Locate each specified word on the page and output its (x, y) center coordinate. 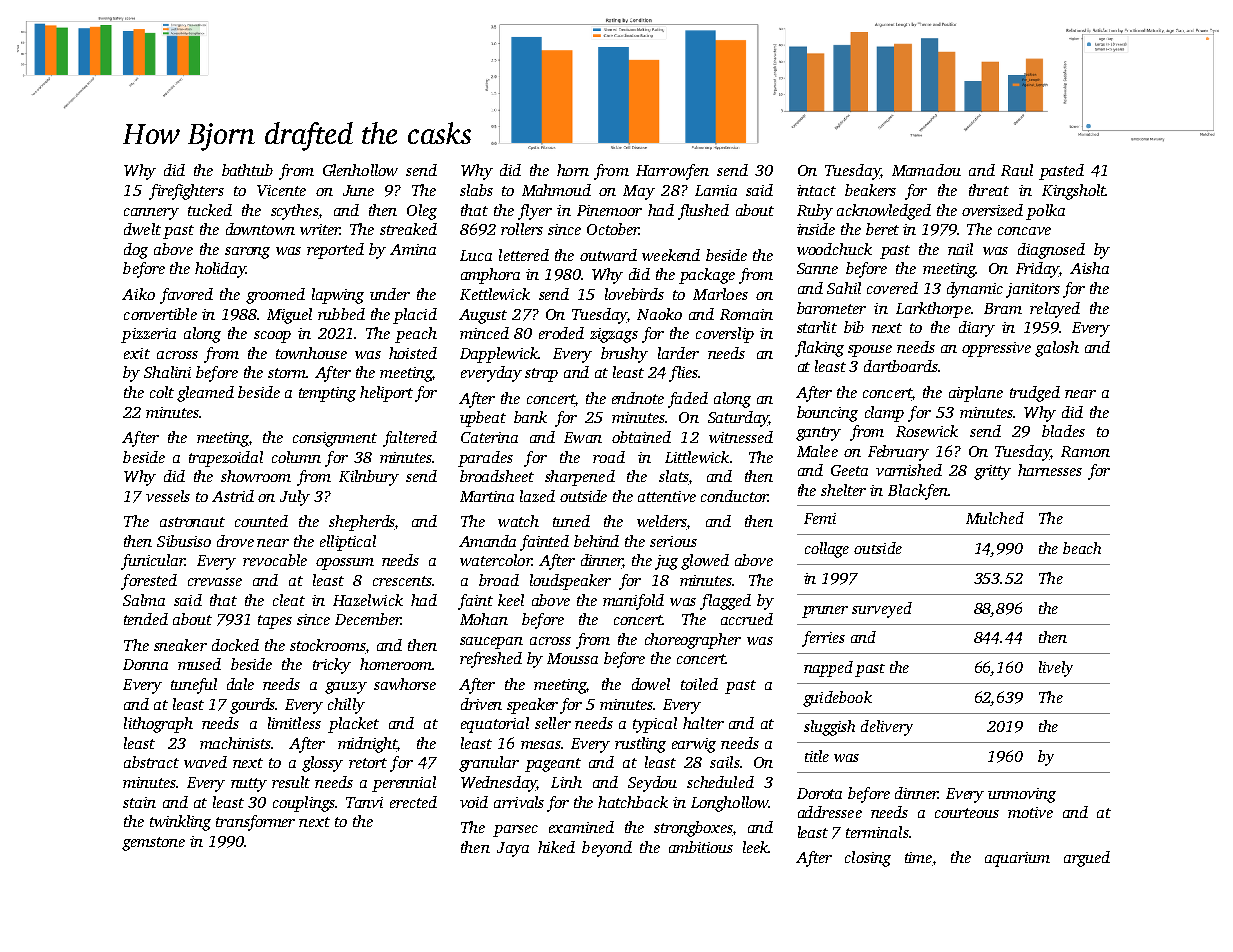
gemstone (153, 844)
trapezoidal (226, 459)
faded (688, 400)
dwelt (142, 229)
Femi (820, 518)
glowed (705, 562)
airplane (976, 394)
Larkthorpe (933, 310)
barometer (831, 308)
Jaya (513, 849)
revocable (275, 560)
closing (868, 859)
